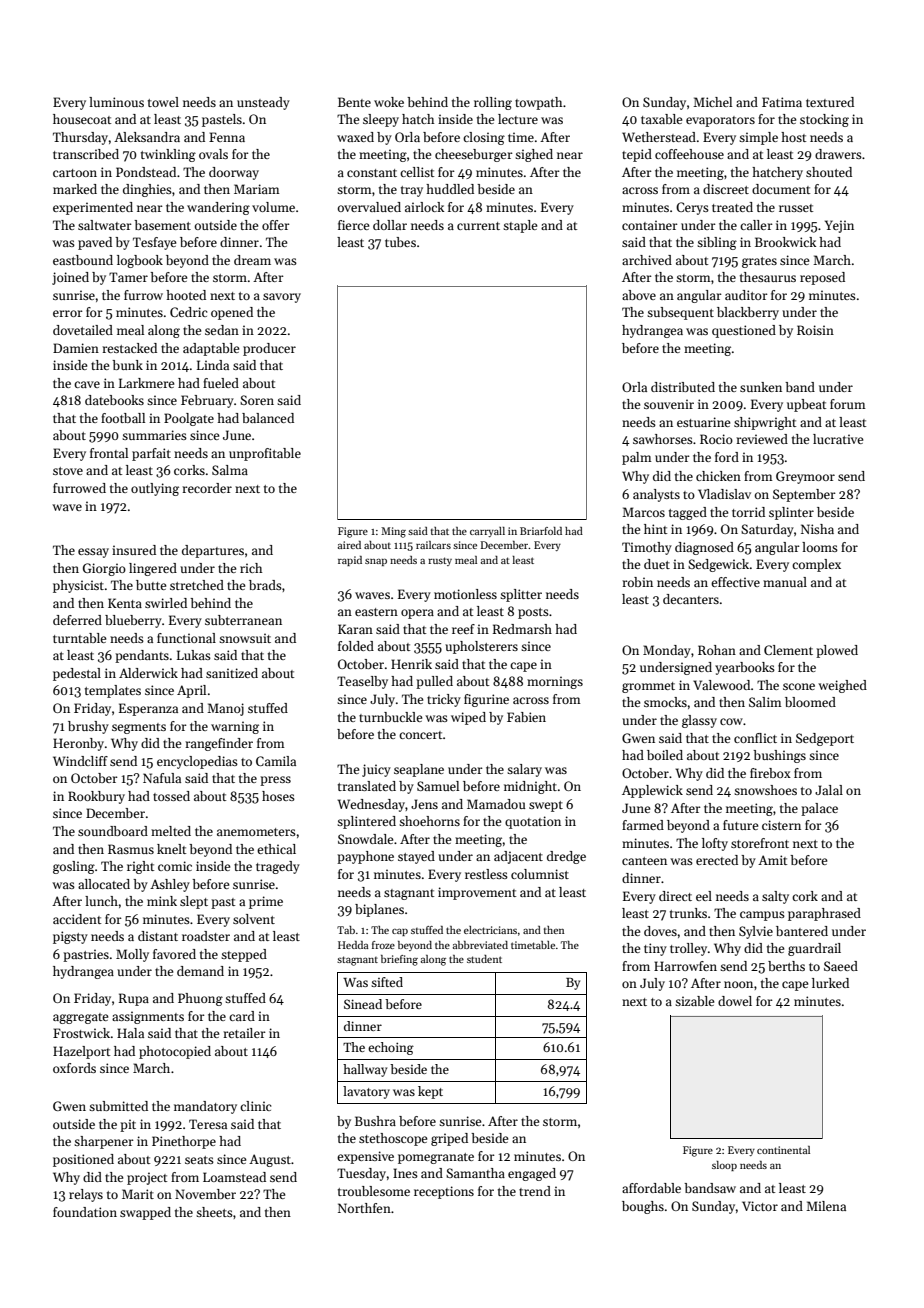  I want to click on rusty, so click(440, 561).
